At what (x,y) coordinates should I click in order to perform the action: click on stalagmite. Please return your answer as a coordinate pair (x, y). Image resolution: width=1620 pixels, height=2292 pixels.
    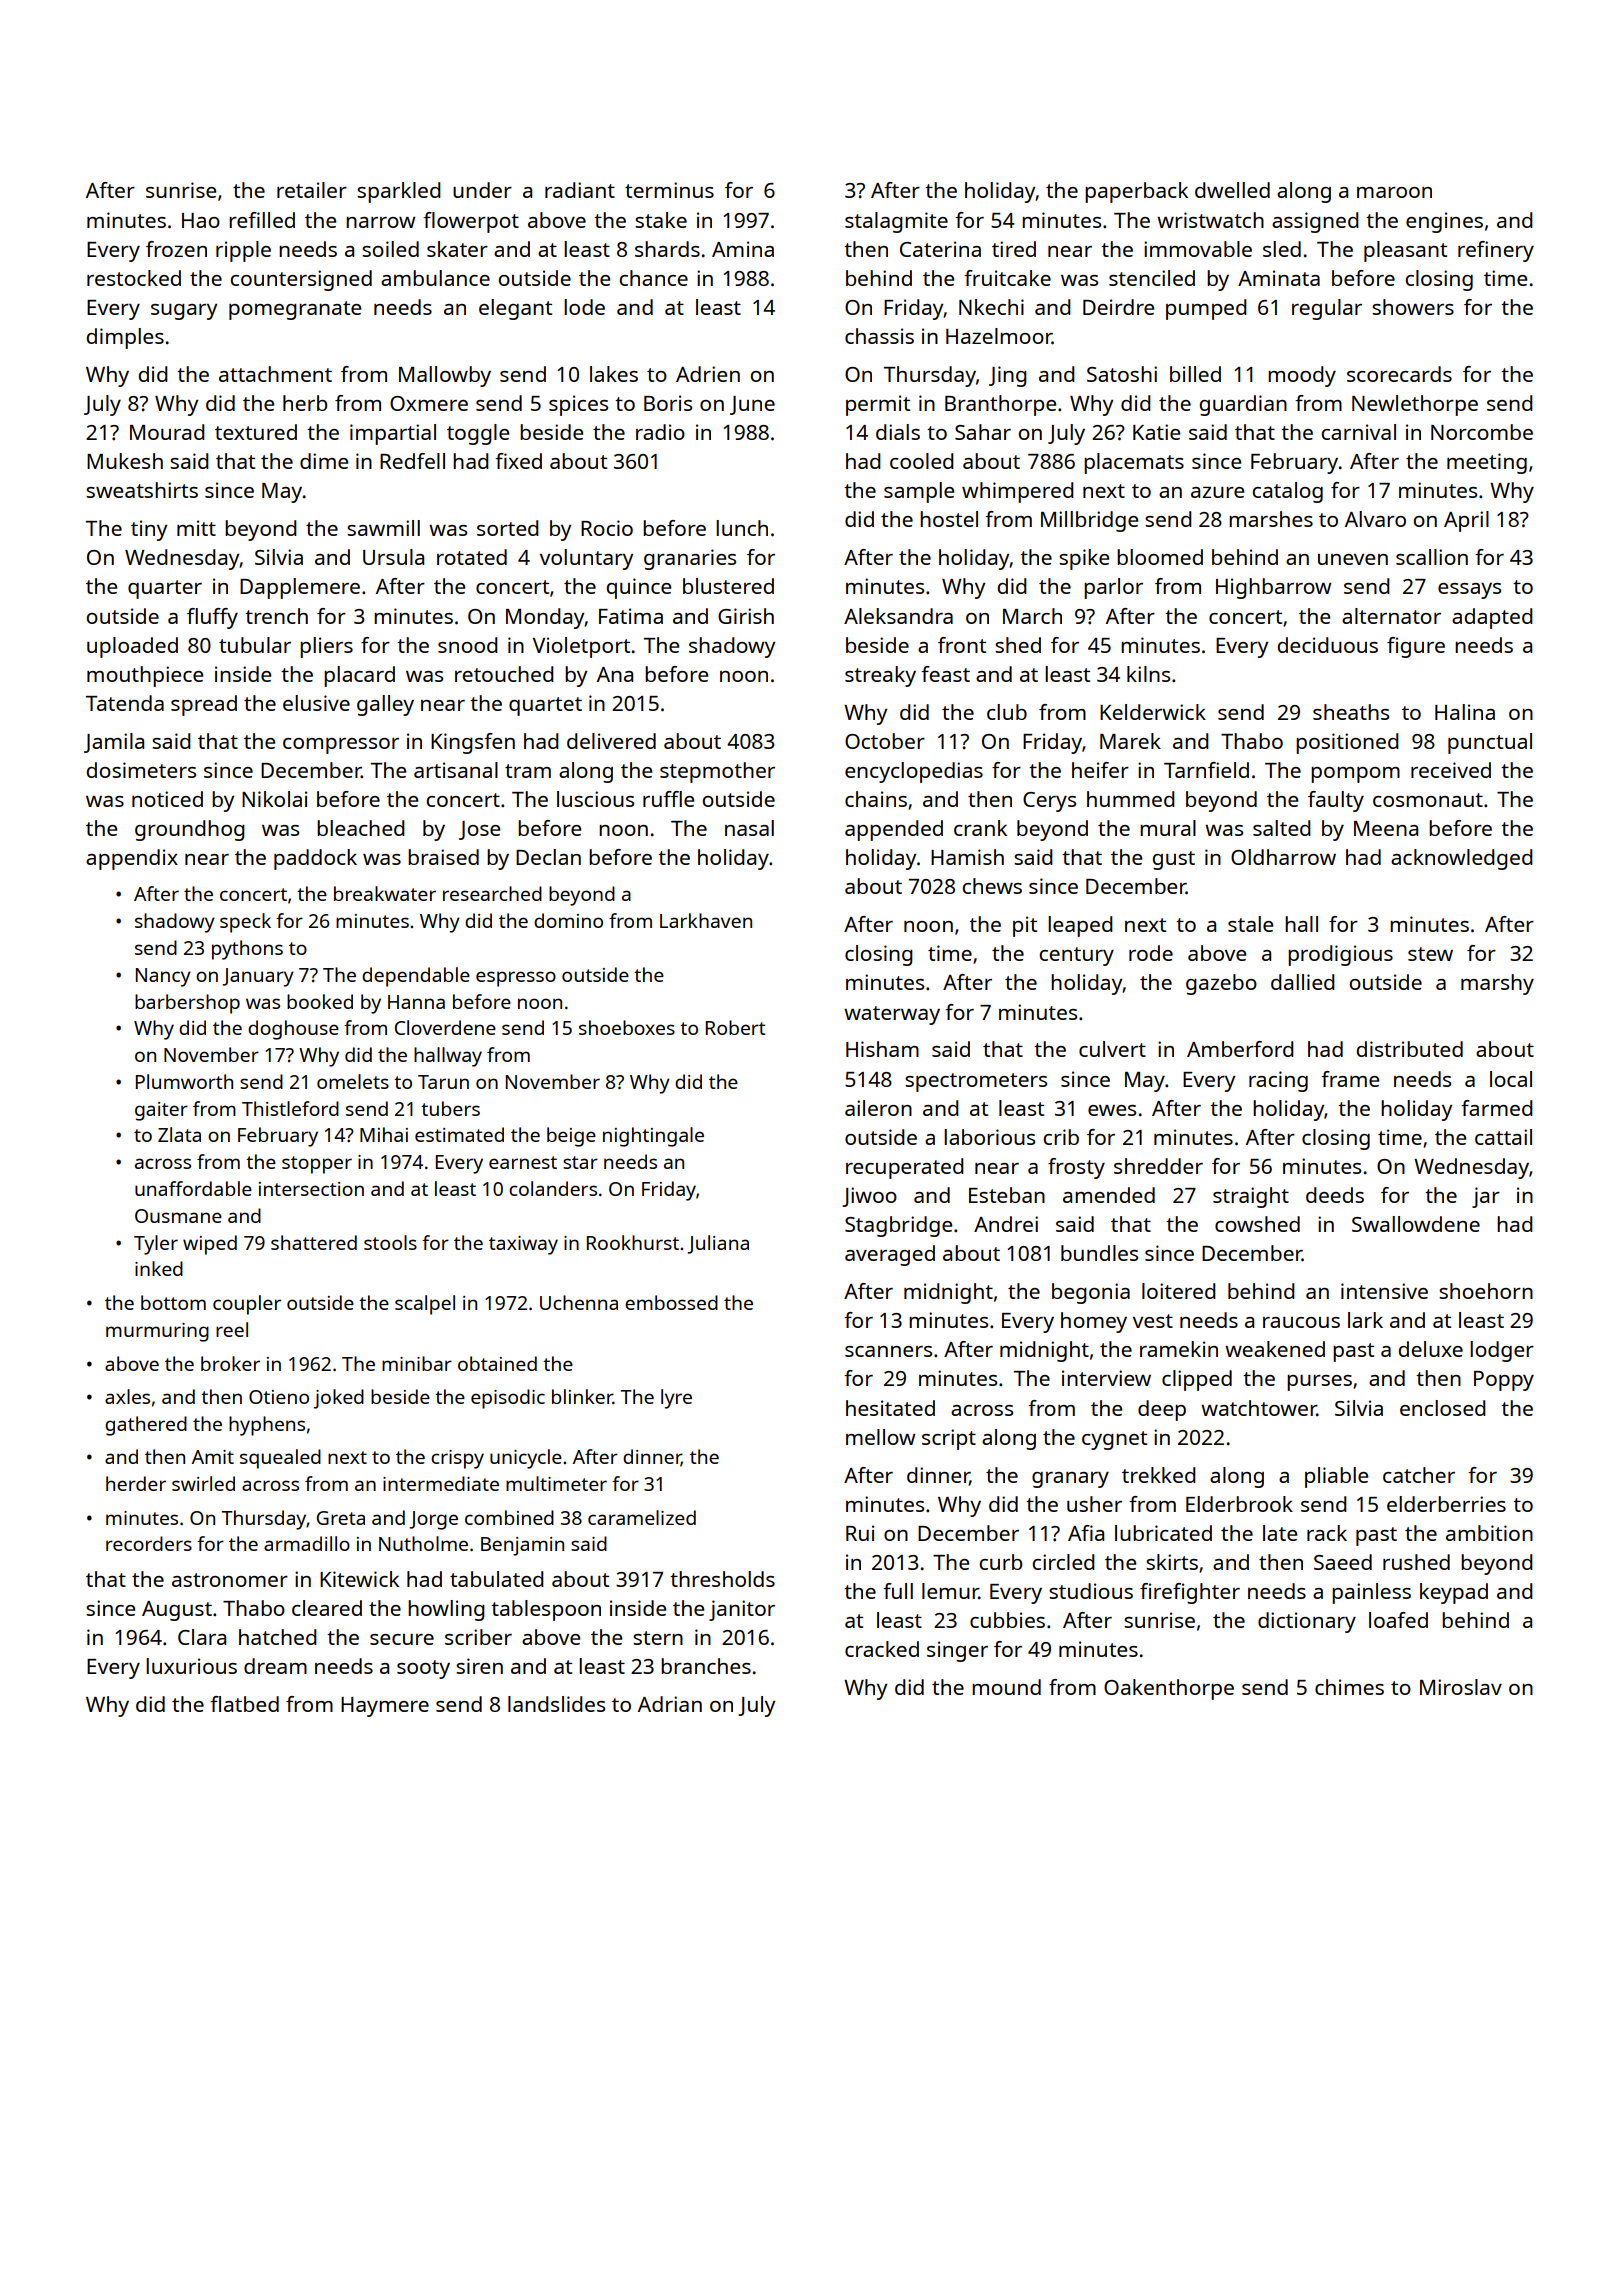
    Looking at the image, I should click on (896, 222).
